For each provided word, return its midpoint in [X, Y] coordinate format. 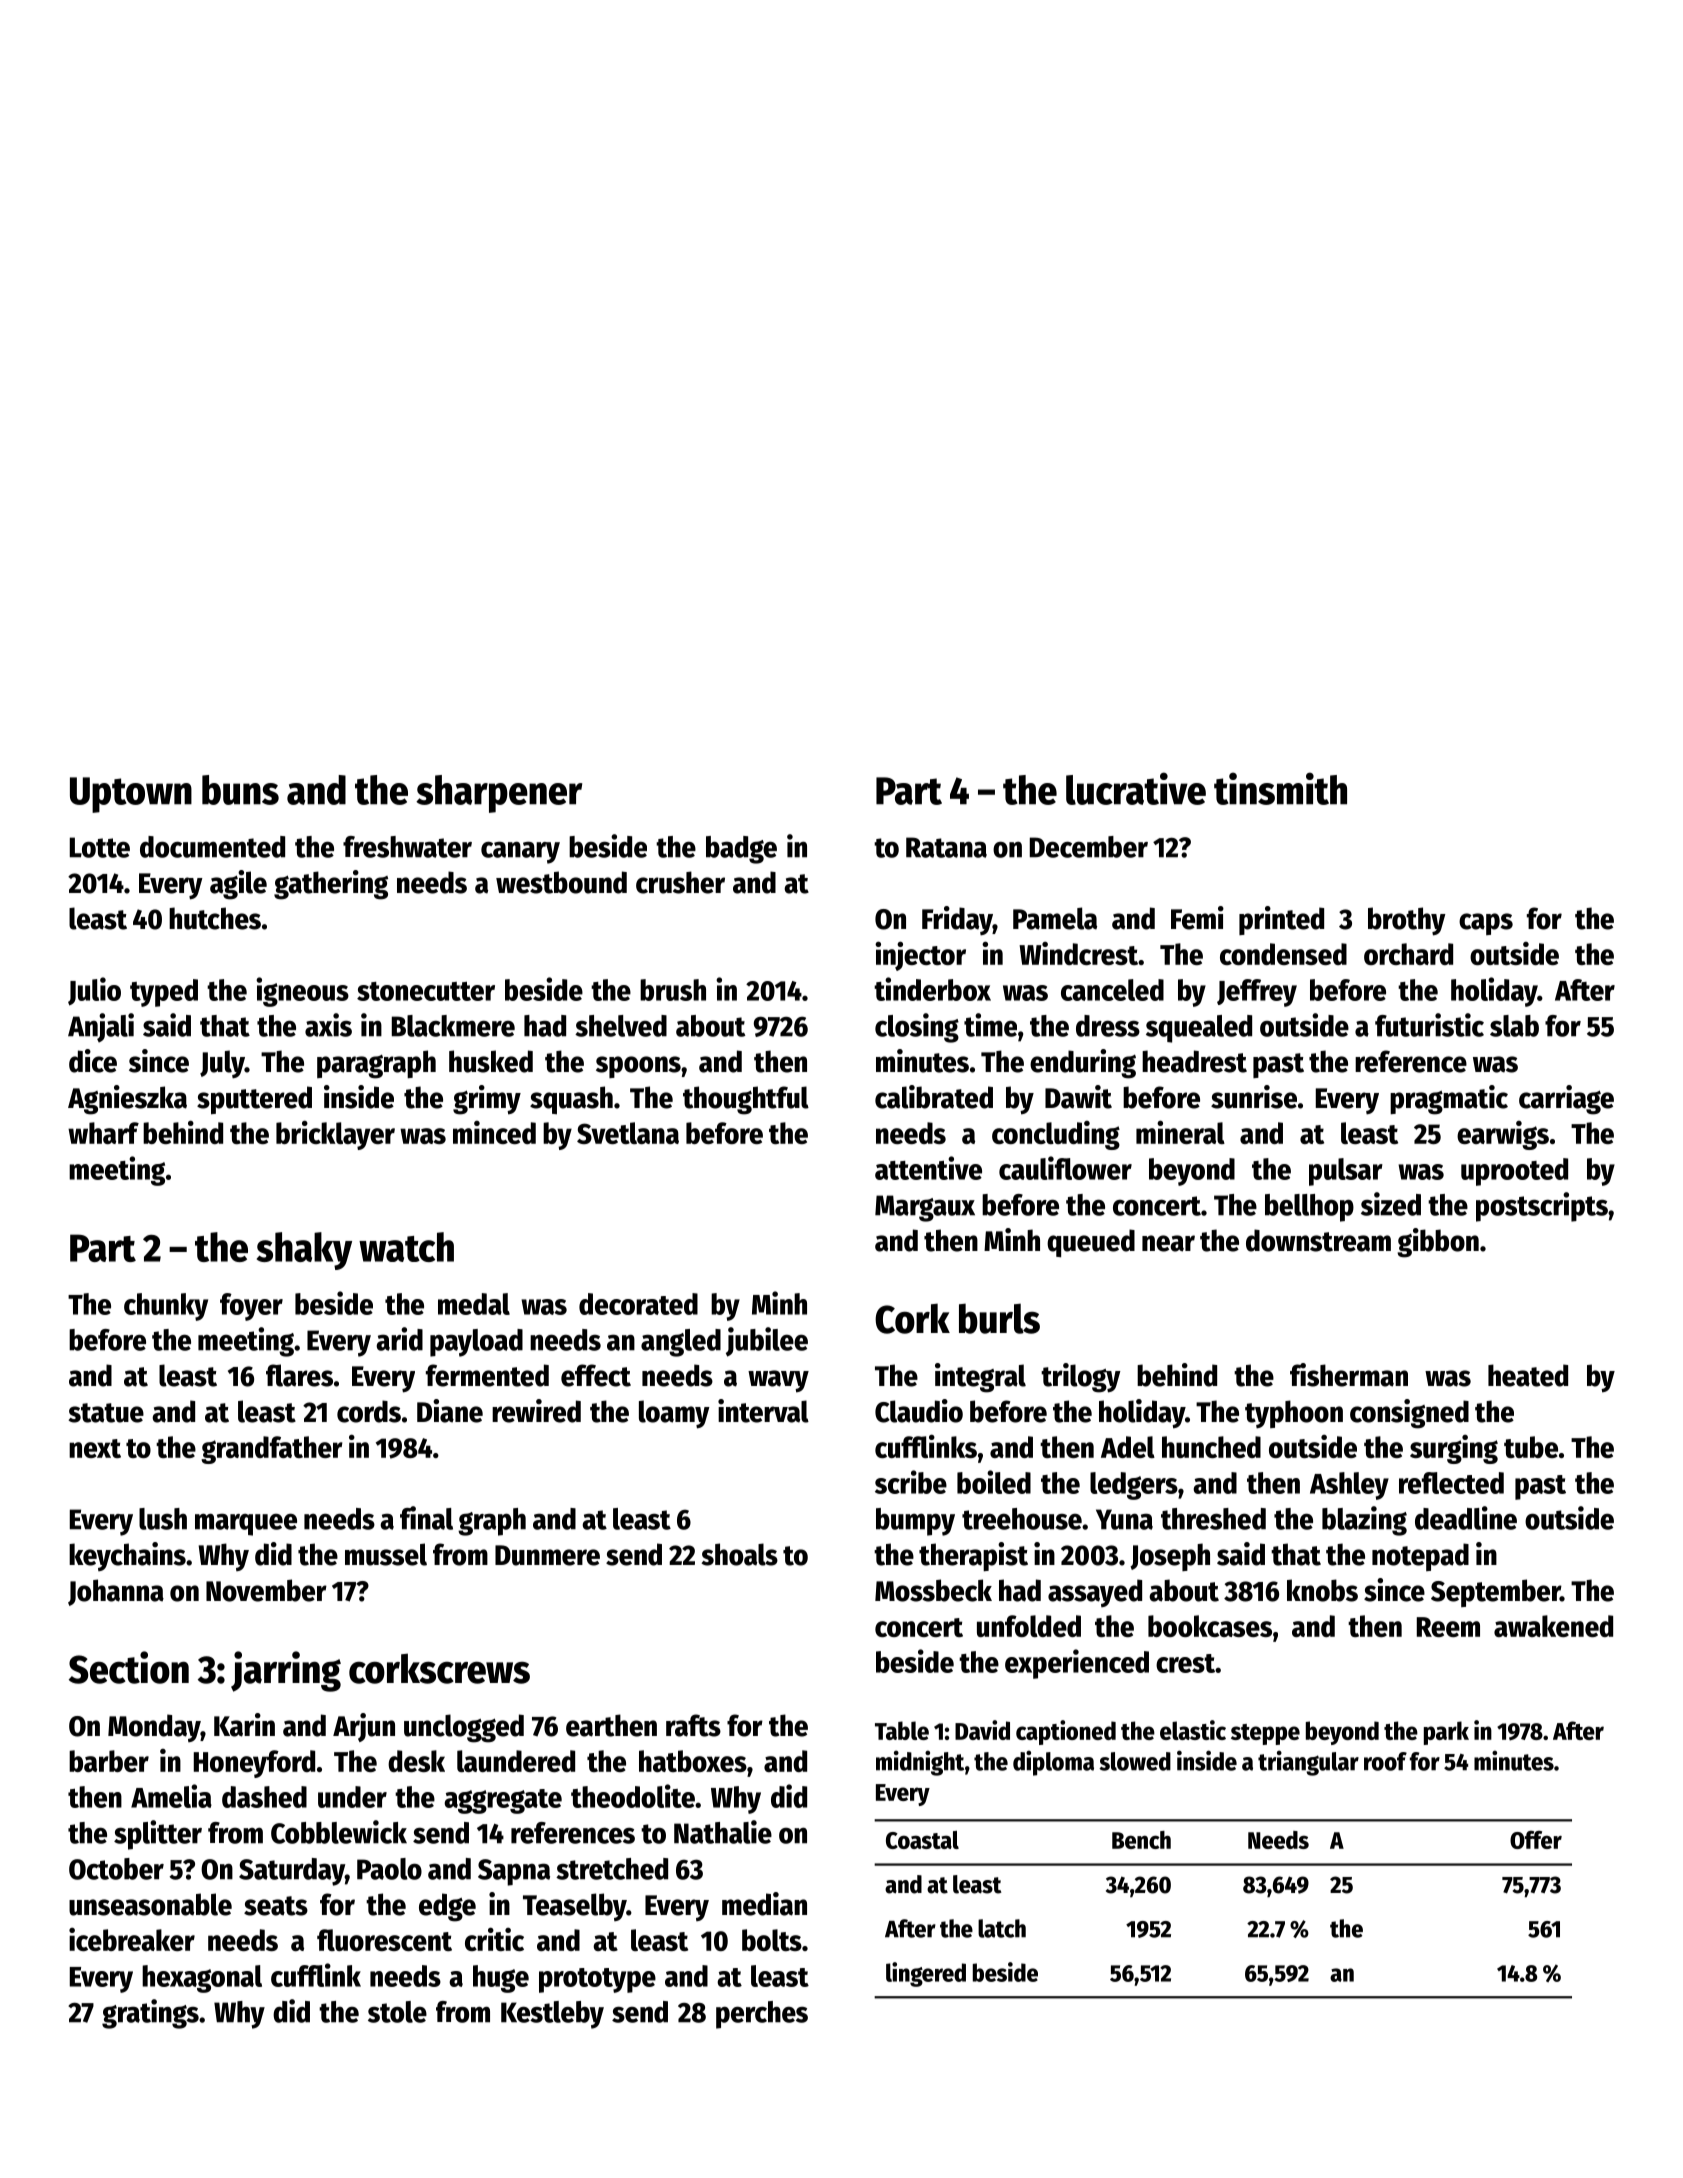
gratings [150, 2014]
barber [109, 1761]
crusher [680, 882]
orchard [1408, 954]
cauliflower [1065, 1168]
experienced [1077, 1664]
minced [494, 1132]
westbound [561, 882]
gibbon [1438, 1243]
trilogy [1081, 1378]
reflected [1451, 1483]
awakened [1553, 1626]
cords [369, 1411]
